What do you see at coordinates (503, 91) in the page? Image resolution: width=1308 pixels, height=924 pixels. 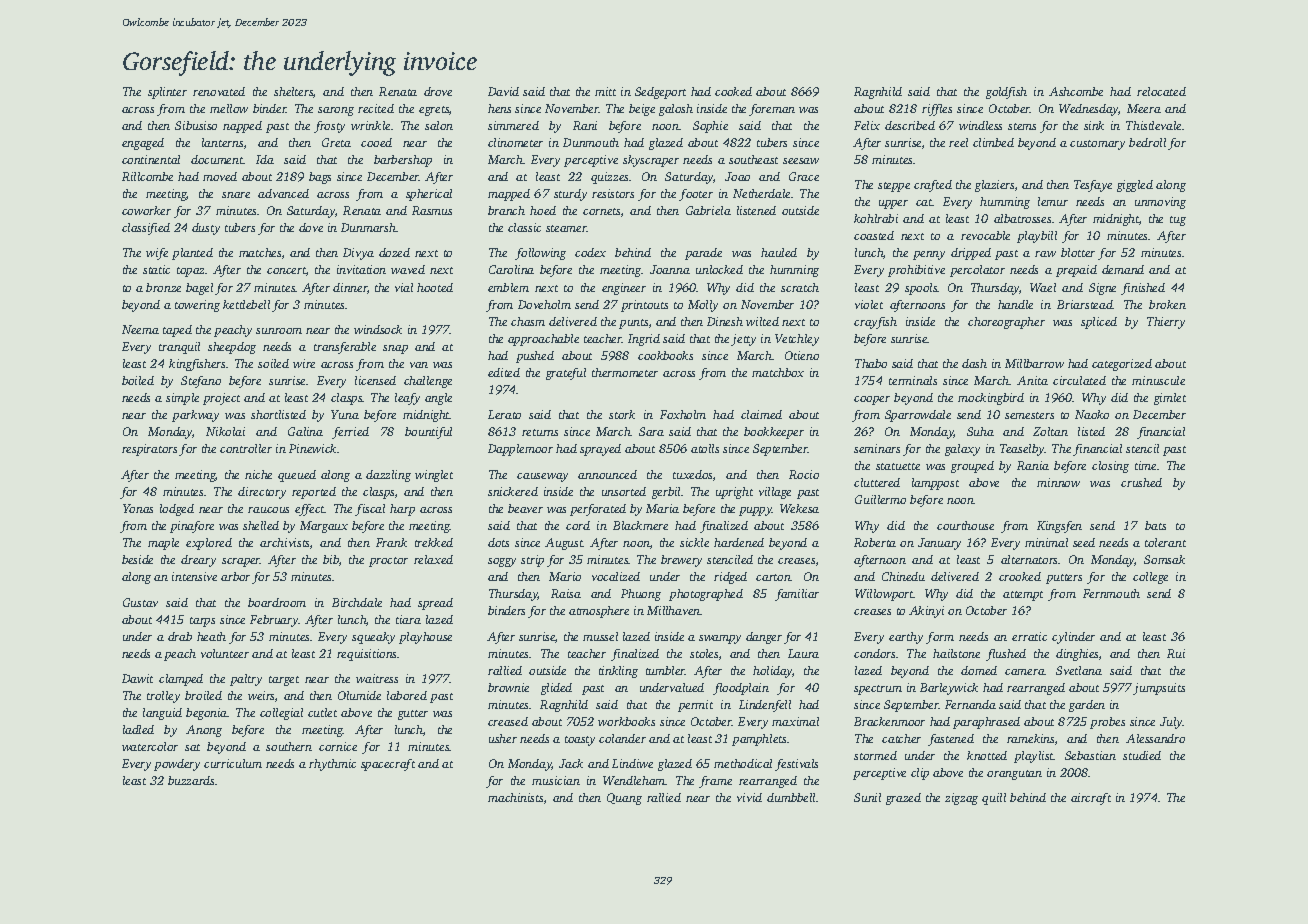 I see `David` at bounding box center [503, 91].
